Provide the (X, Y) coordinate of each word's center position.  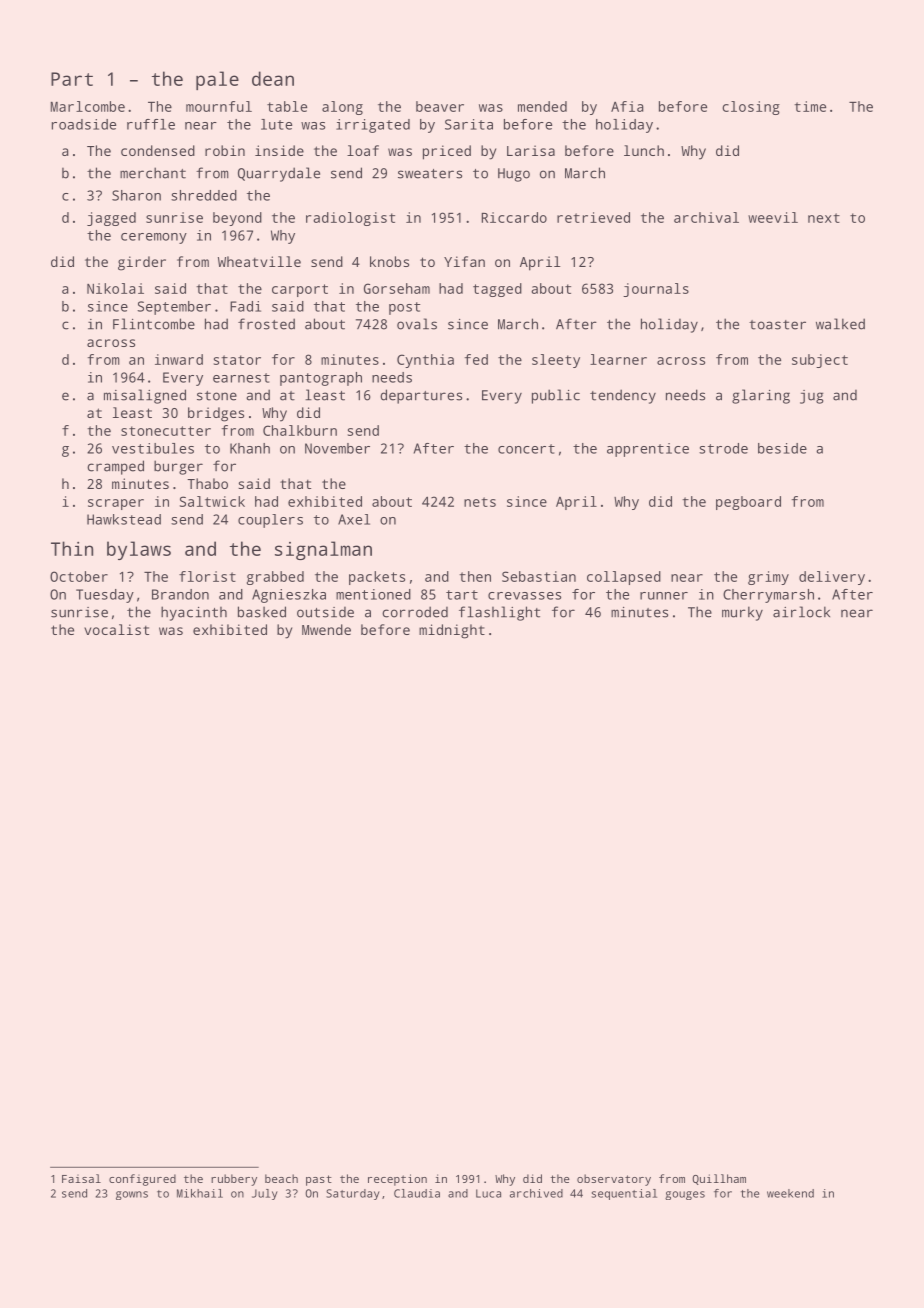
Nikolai (115, 288)
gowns (132, 1195)
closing (751, 108)
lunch (644, 150)
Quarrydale (279, 174)
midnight (452, 631)
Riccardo (514, 217)
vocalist (116, 629)
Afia (627, 106)
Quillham (719, 1179)
